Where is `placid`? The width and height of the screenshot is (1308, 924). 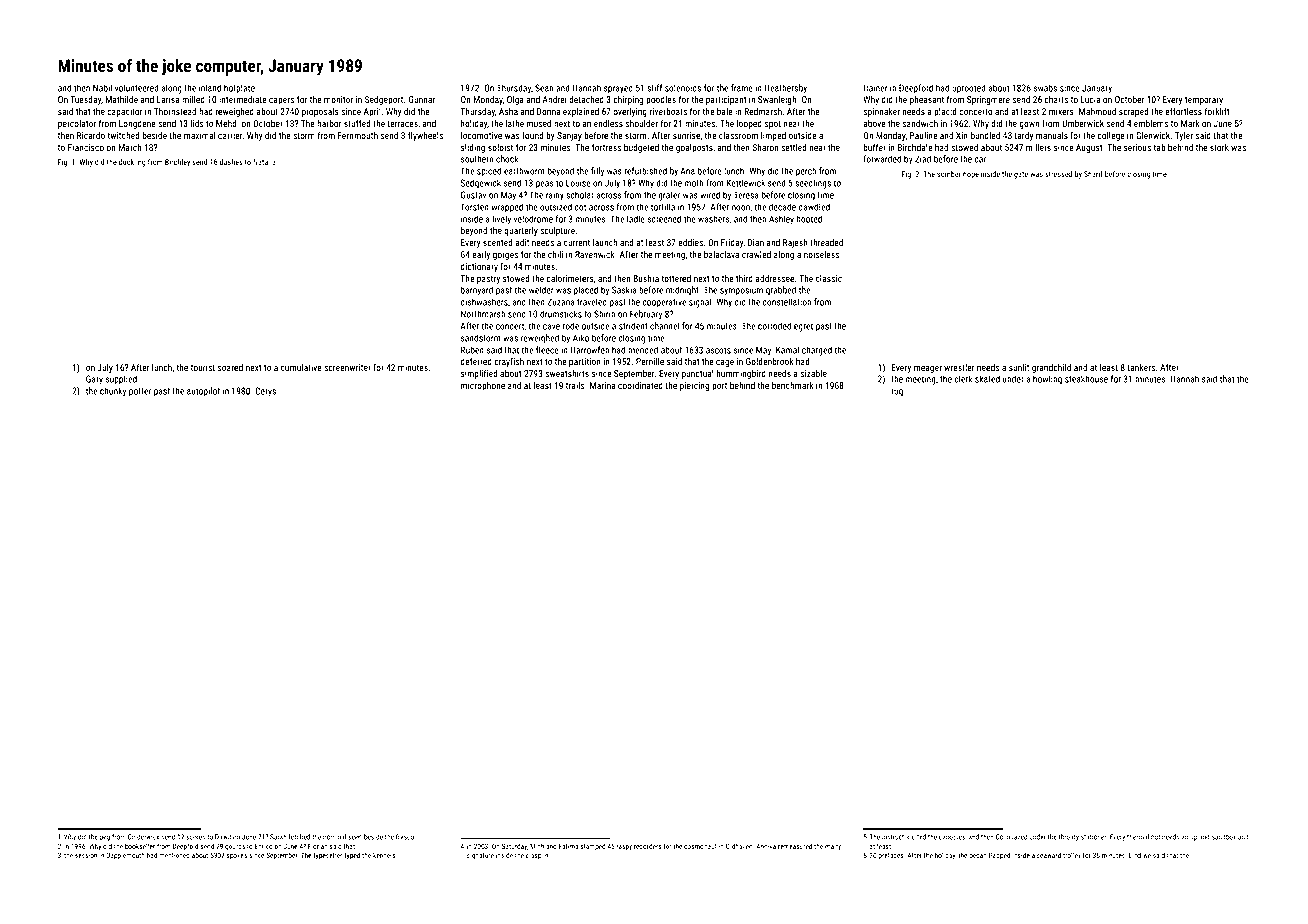
placid is located at coordinates (945, 112).
